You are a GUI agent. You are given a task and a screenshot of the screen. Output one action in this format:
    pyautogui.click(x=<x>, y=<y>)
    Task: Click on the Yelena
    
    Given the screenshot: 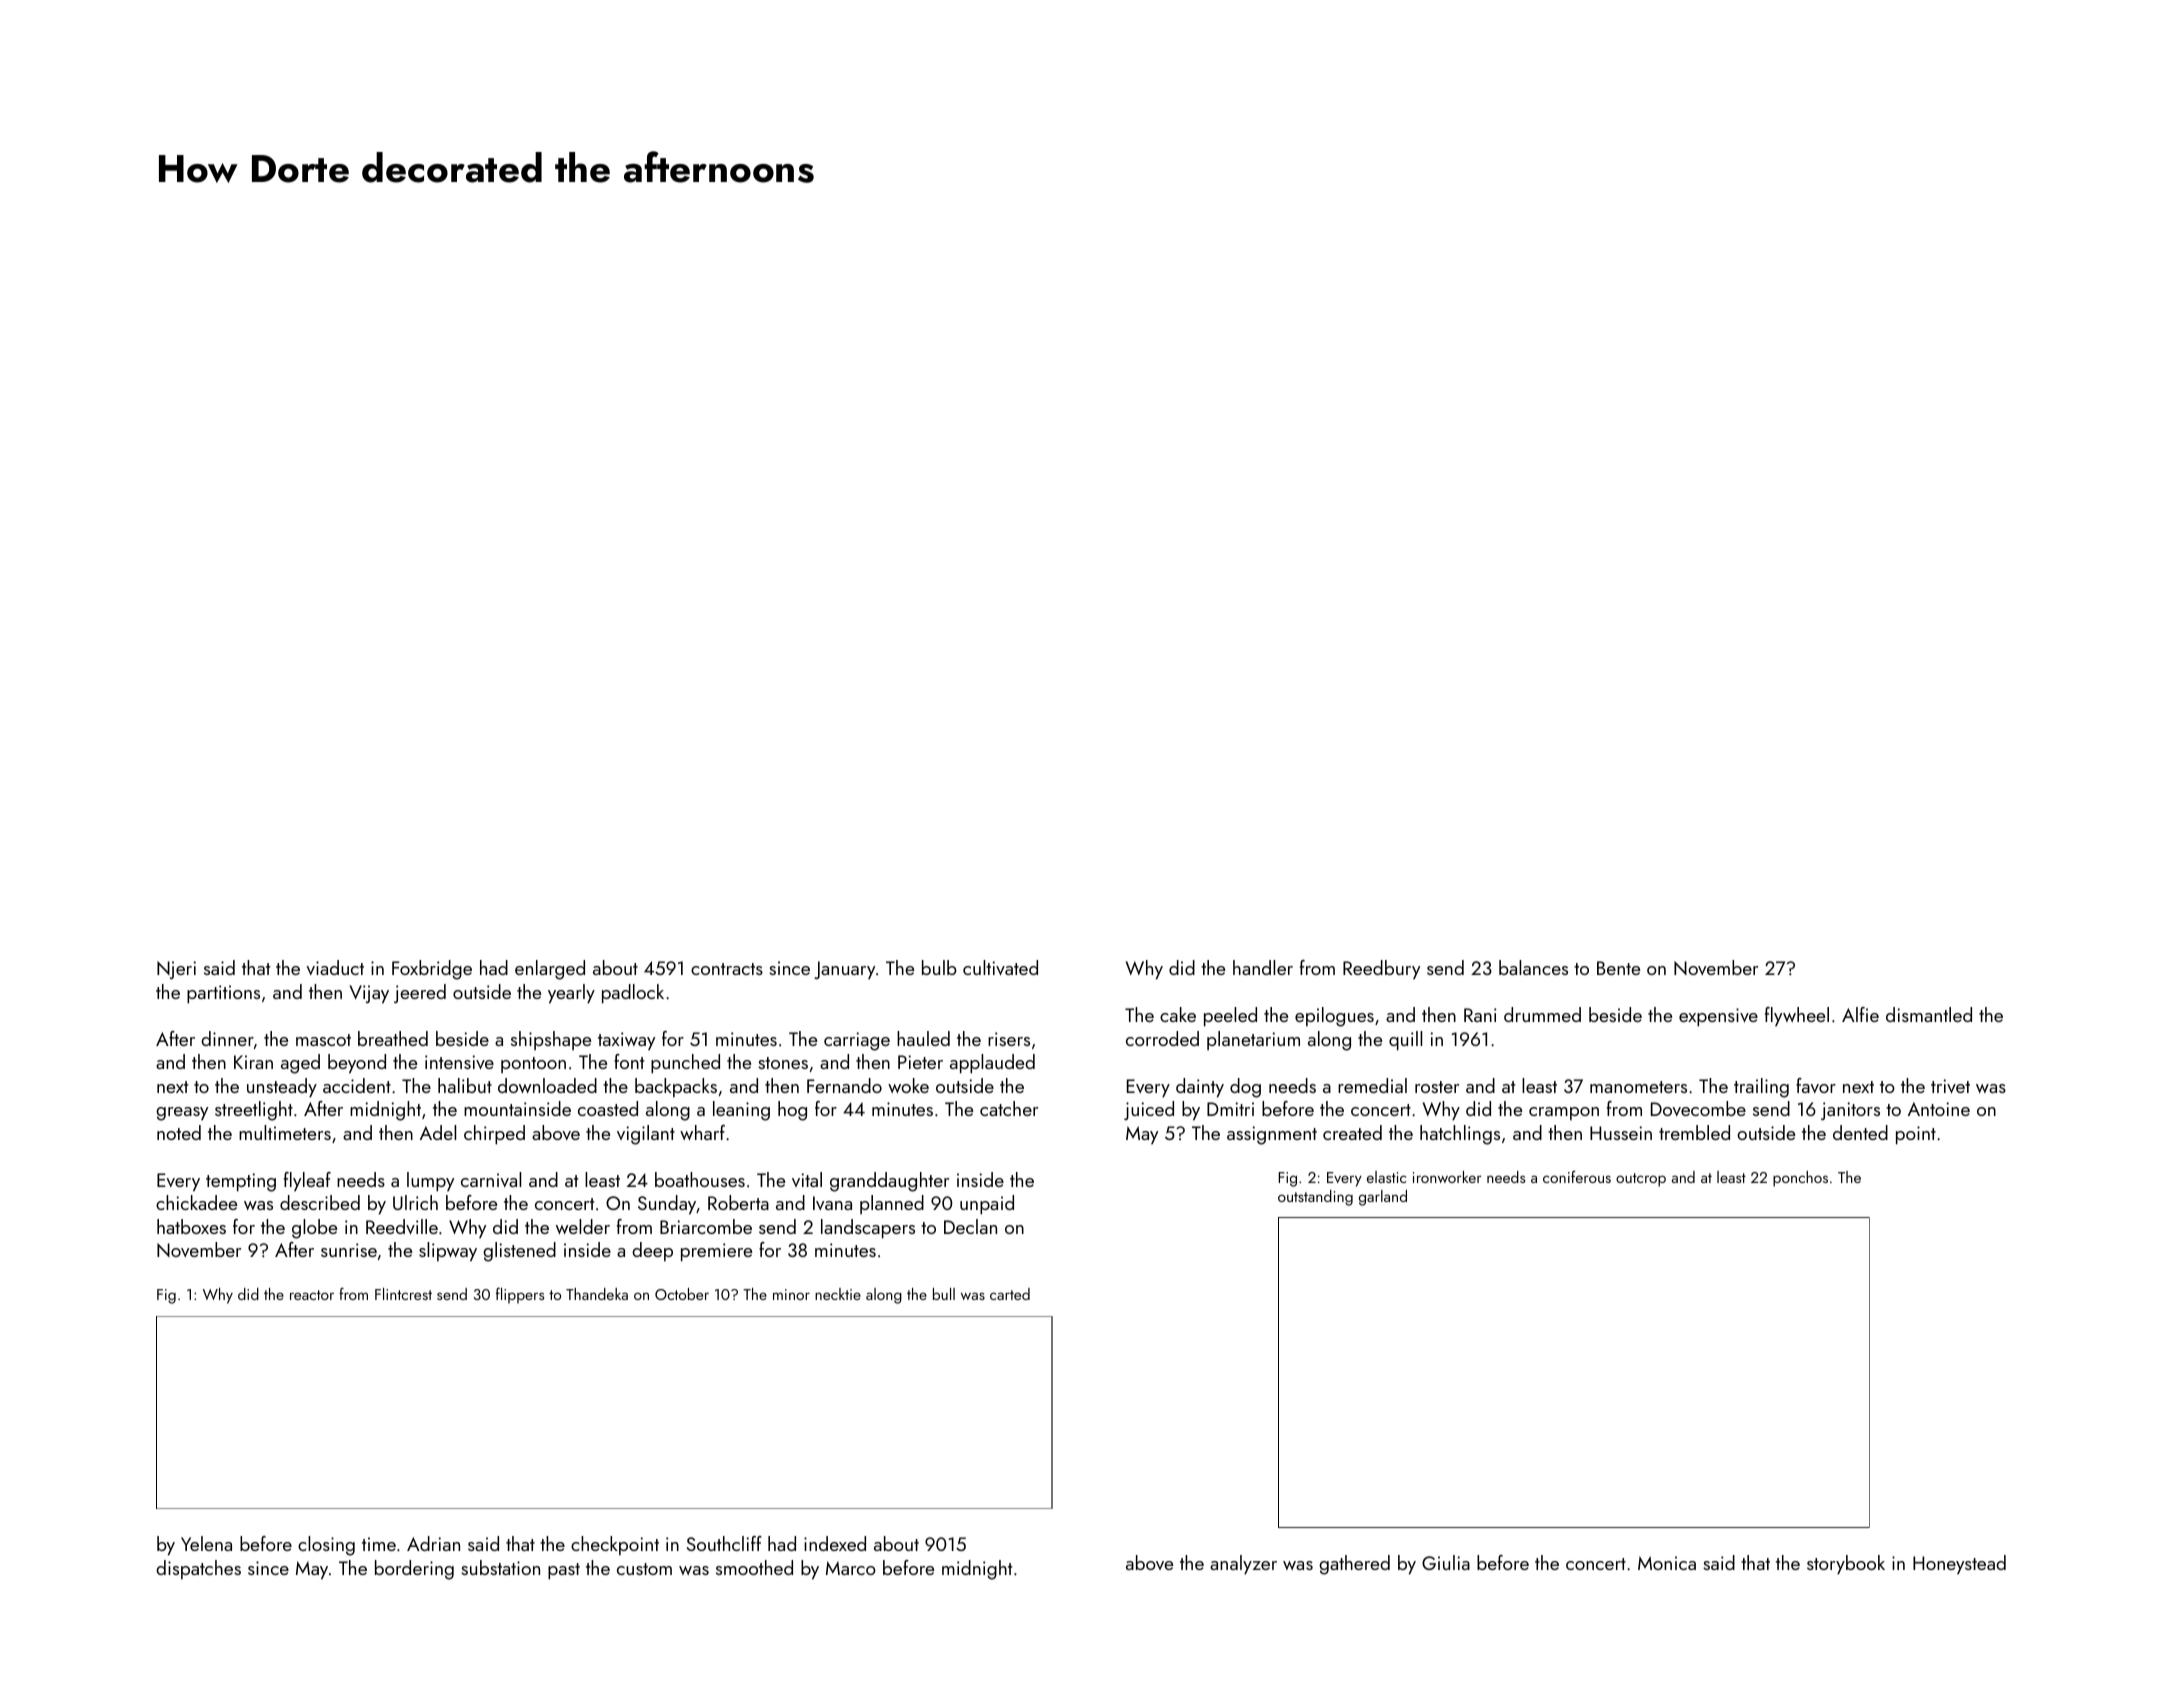 What is the action you would take?
    pyautogui.click(x=206, y=1543)
